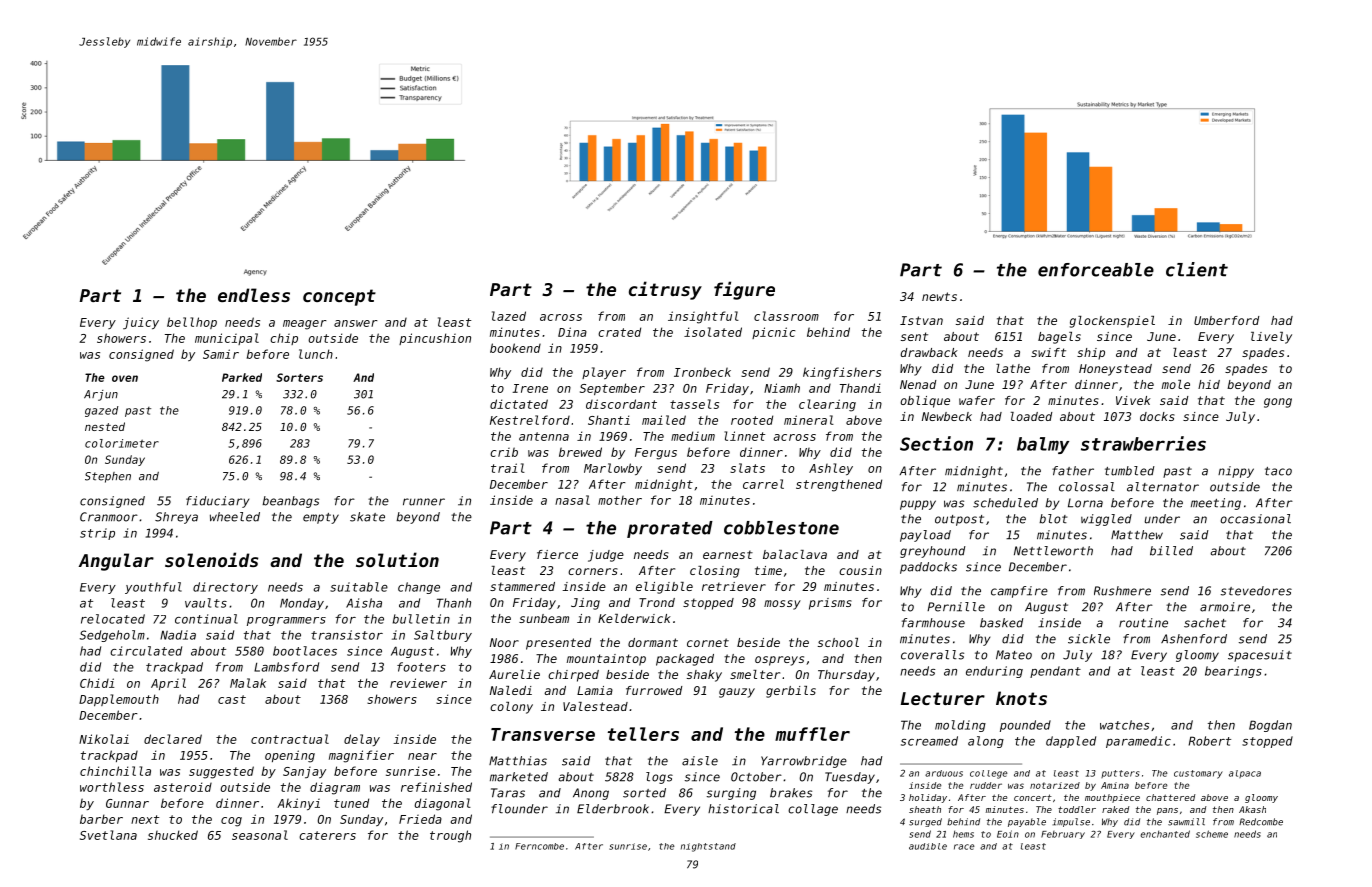 The width and height of the screenshot is (1372, 887). Describe the element at coordinates (254, 295) in the screenshot. I see `endless` at that location.
